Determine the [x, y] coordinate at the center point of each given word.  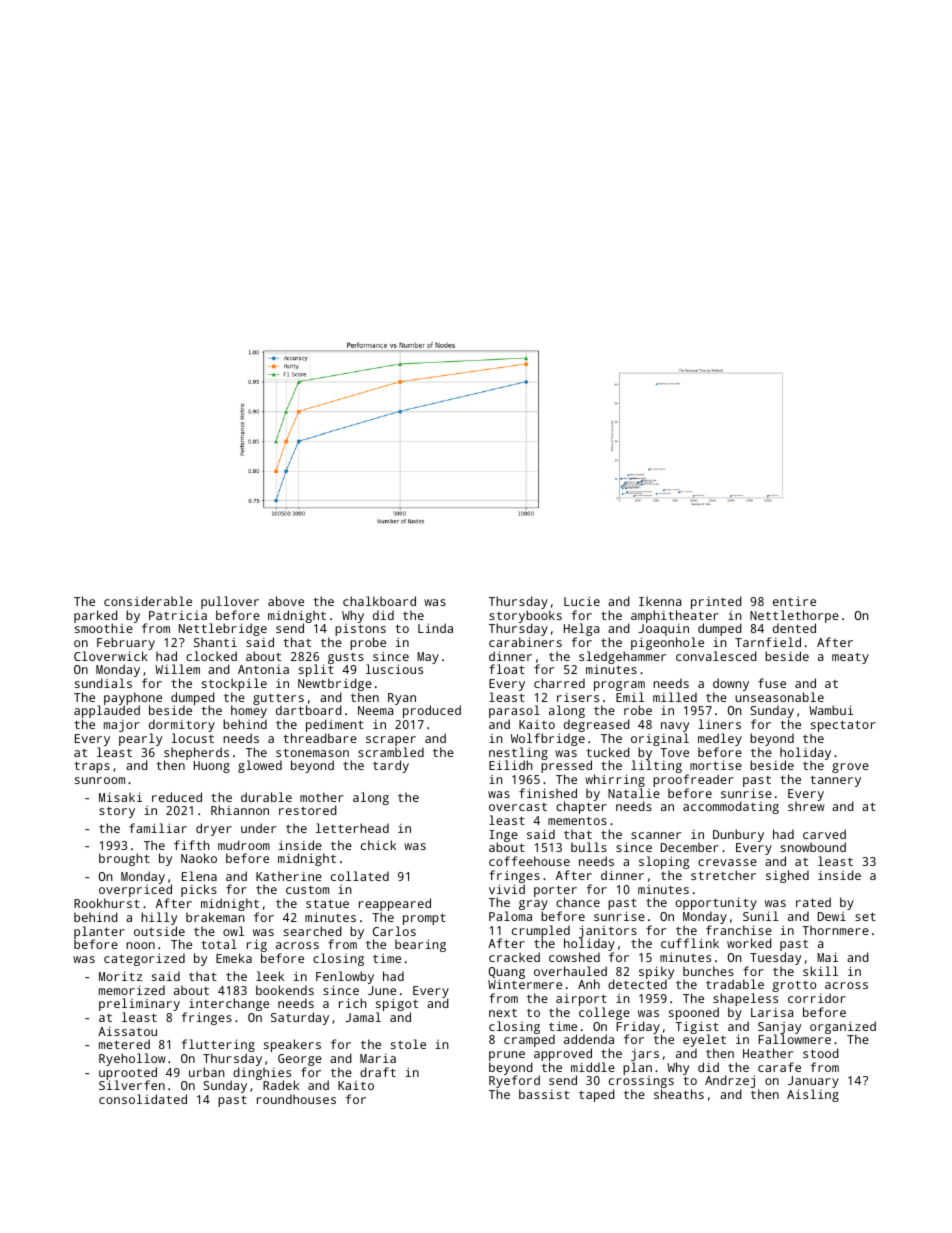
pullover [230, 602]
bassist [544, 1094]
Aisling [813, 1095]
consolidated [143, 1099]
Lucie [582, 601]
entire [794, 601]
